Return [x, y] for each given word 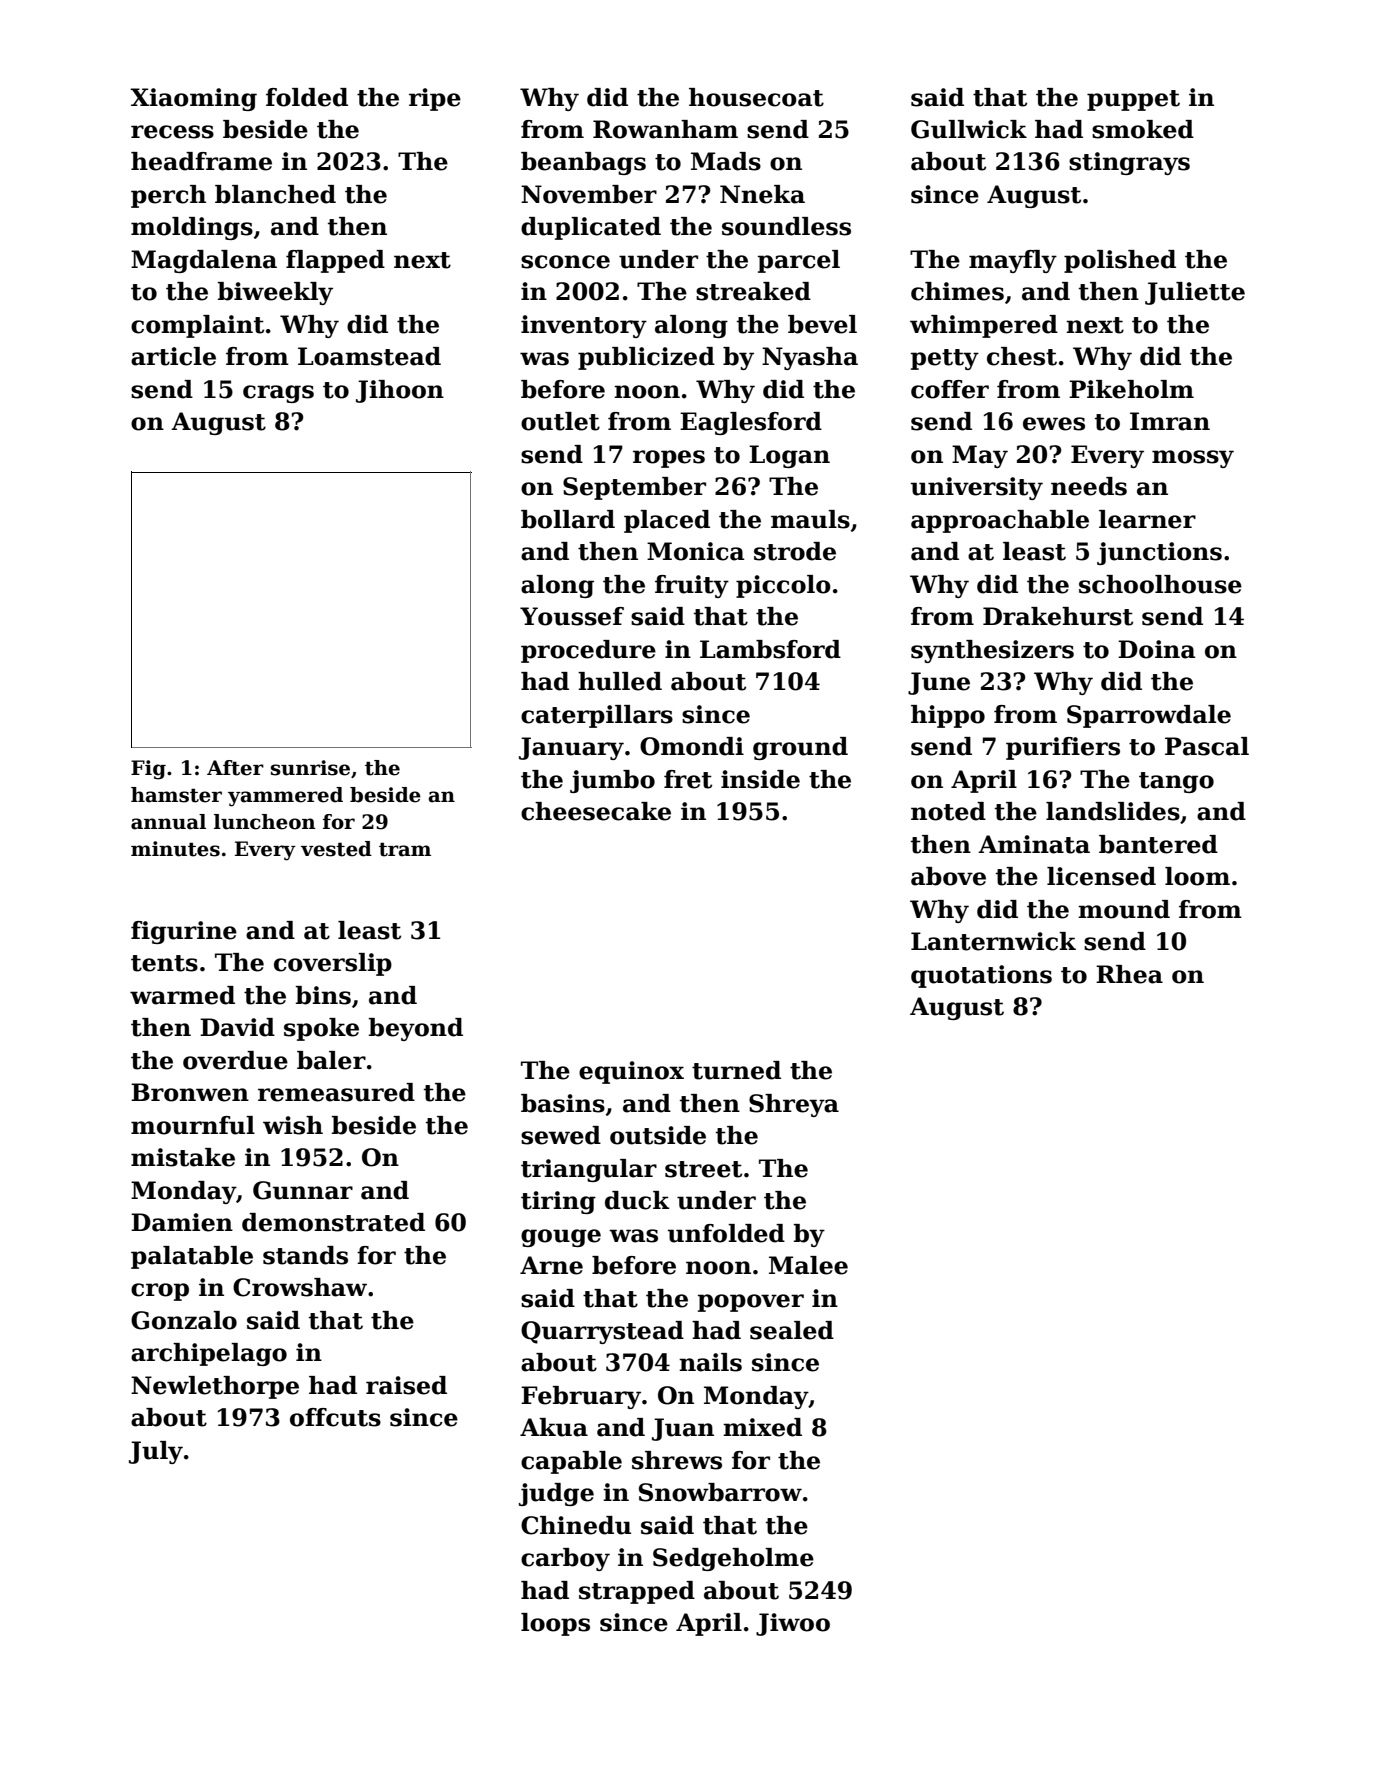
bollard [568, 519]
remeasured [336, 1092]
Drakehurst [1058, 616]
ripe [435, 99]
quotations [981, 976]
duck [637, 1200]
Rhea [1129, 974]
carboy [565, 1559]
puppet [1133, 100]
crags [278, 394]
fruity [692, 586]
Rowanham [665, 129]
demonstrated [333, 1222]
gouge [561, 1238]
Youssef [572, 616]
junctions [1159, 553]
